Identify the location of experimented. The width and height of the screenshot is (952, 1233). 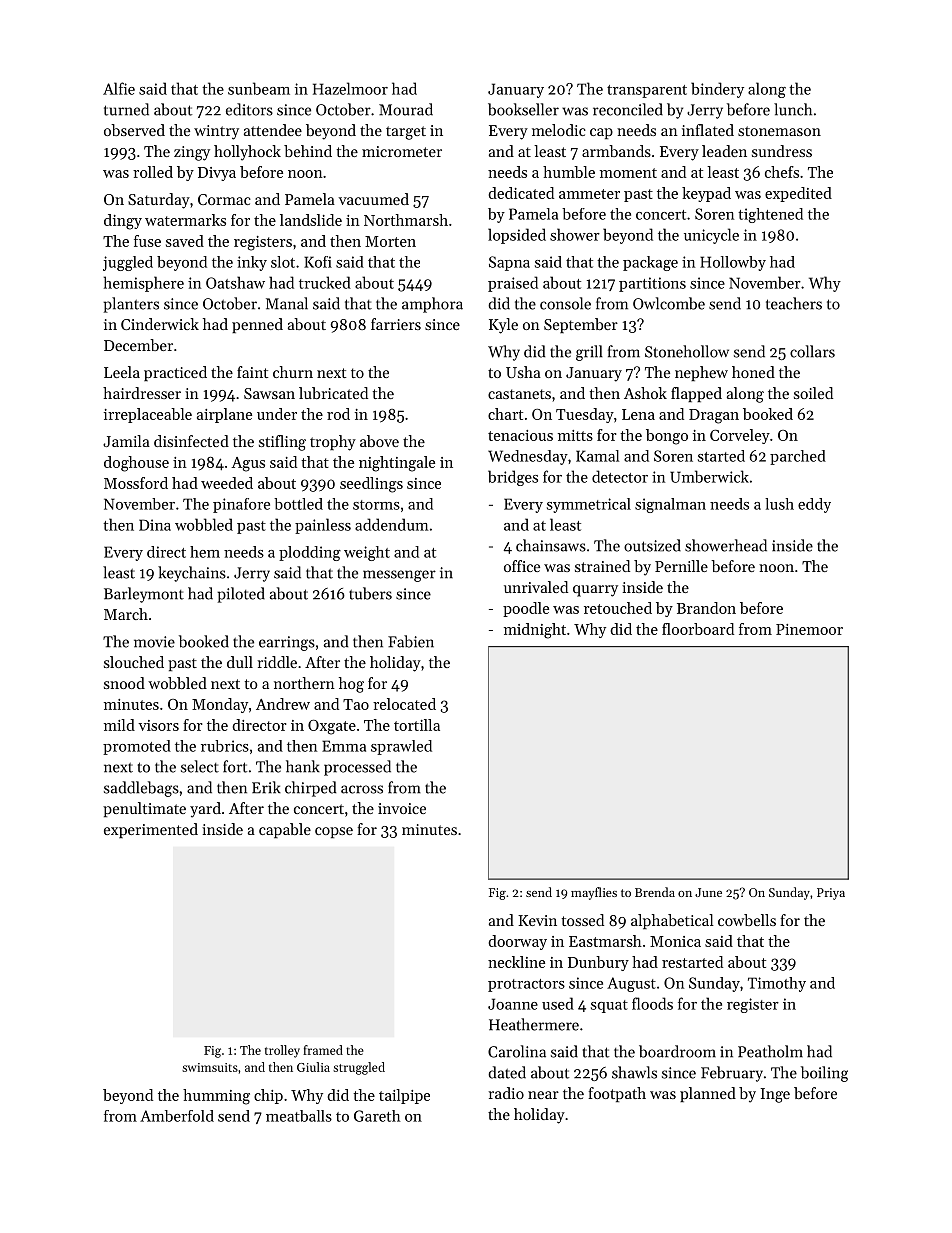
(151, 830).
